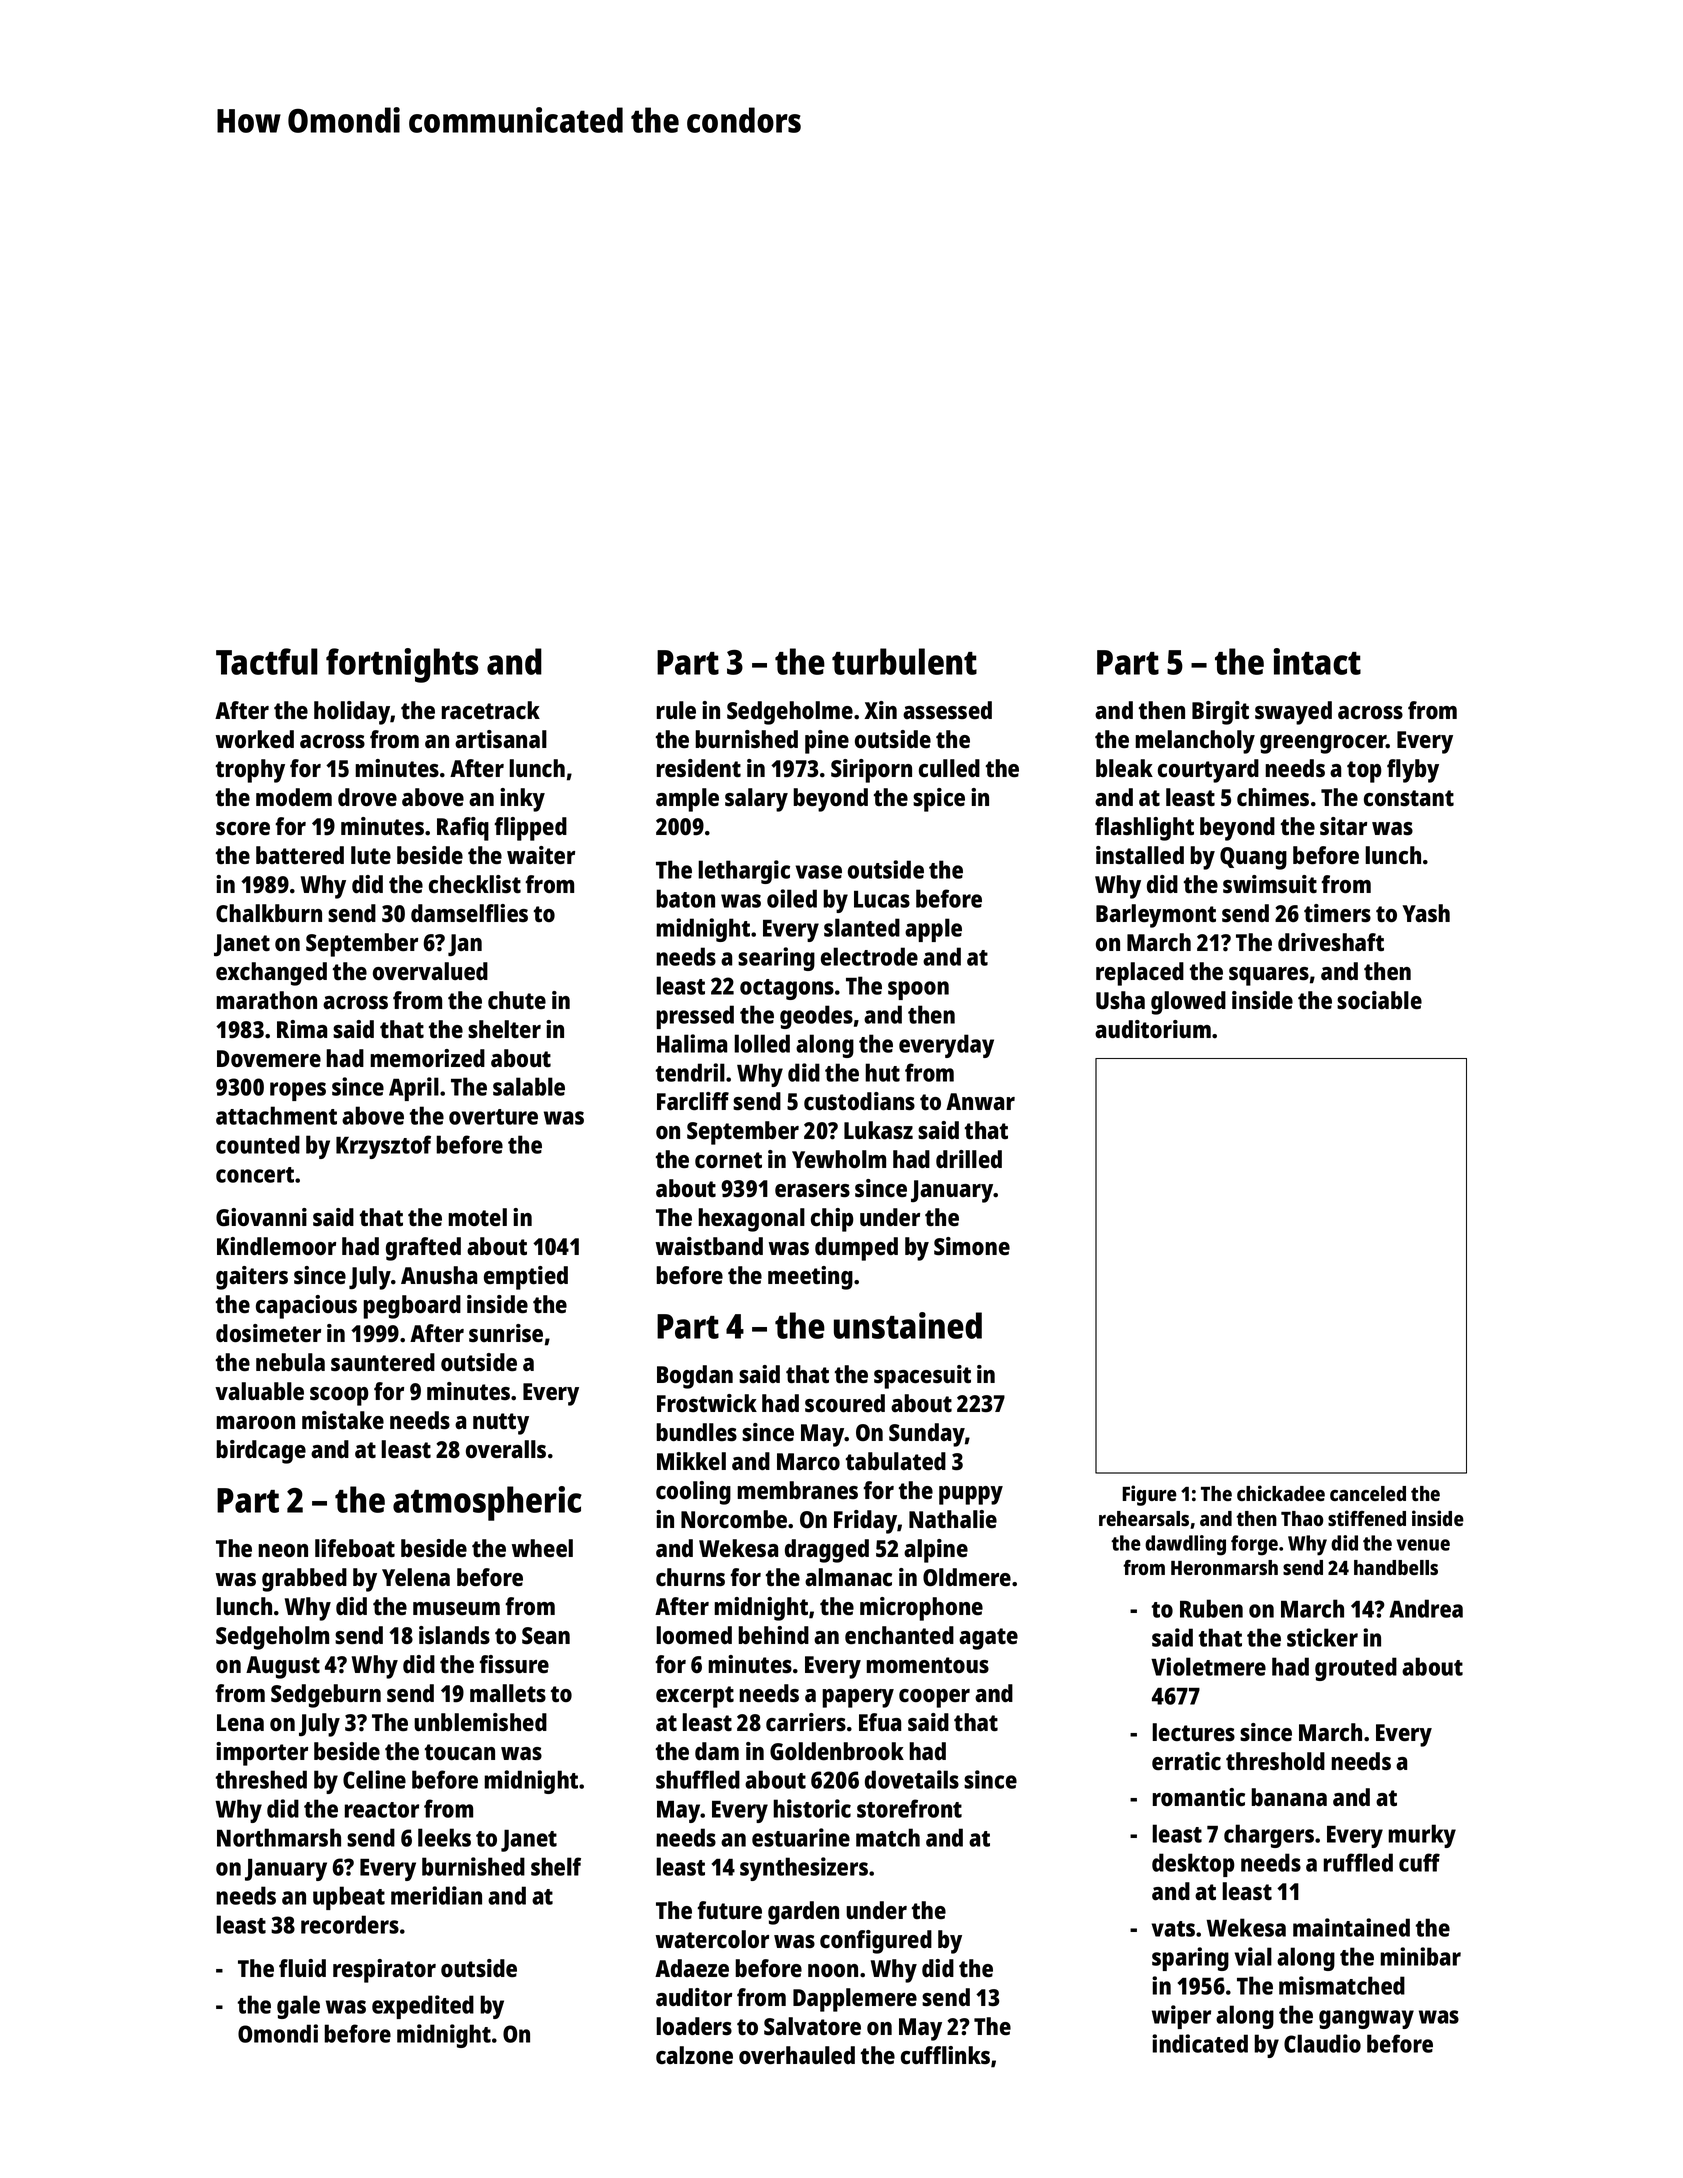 This screenshot has width=1683, height=2178. What do you see at coordinates (1358, 1862) in the screenshot?
I see `ruffled` at bounding box center [1358, 1862].
